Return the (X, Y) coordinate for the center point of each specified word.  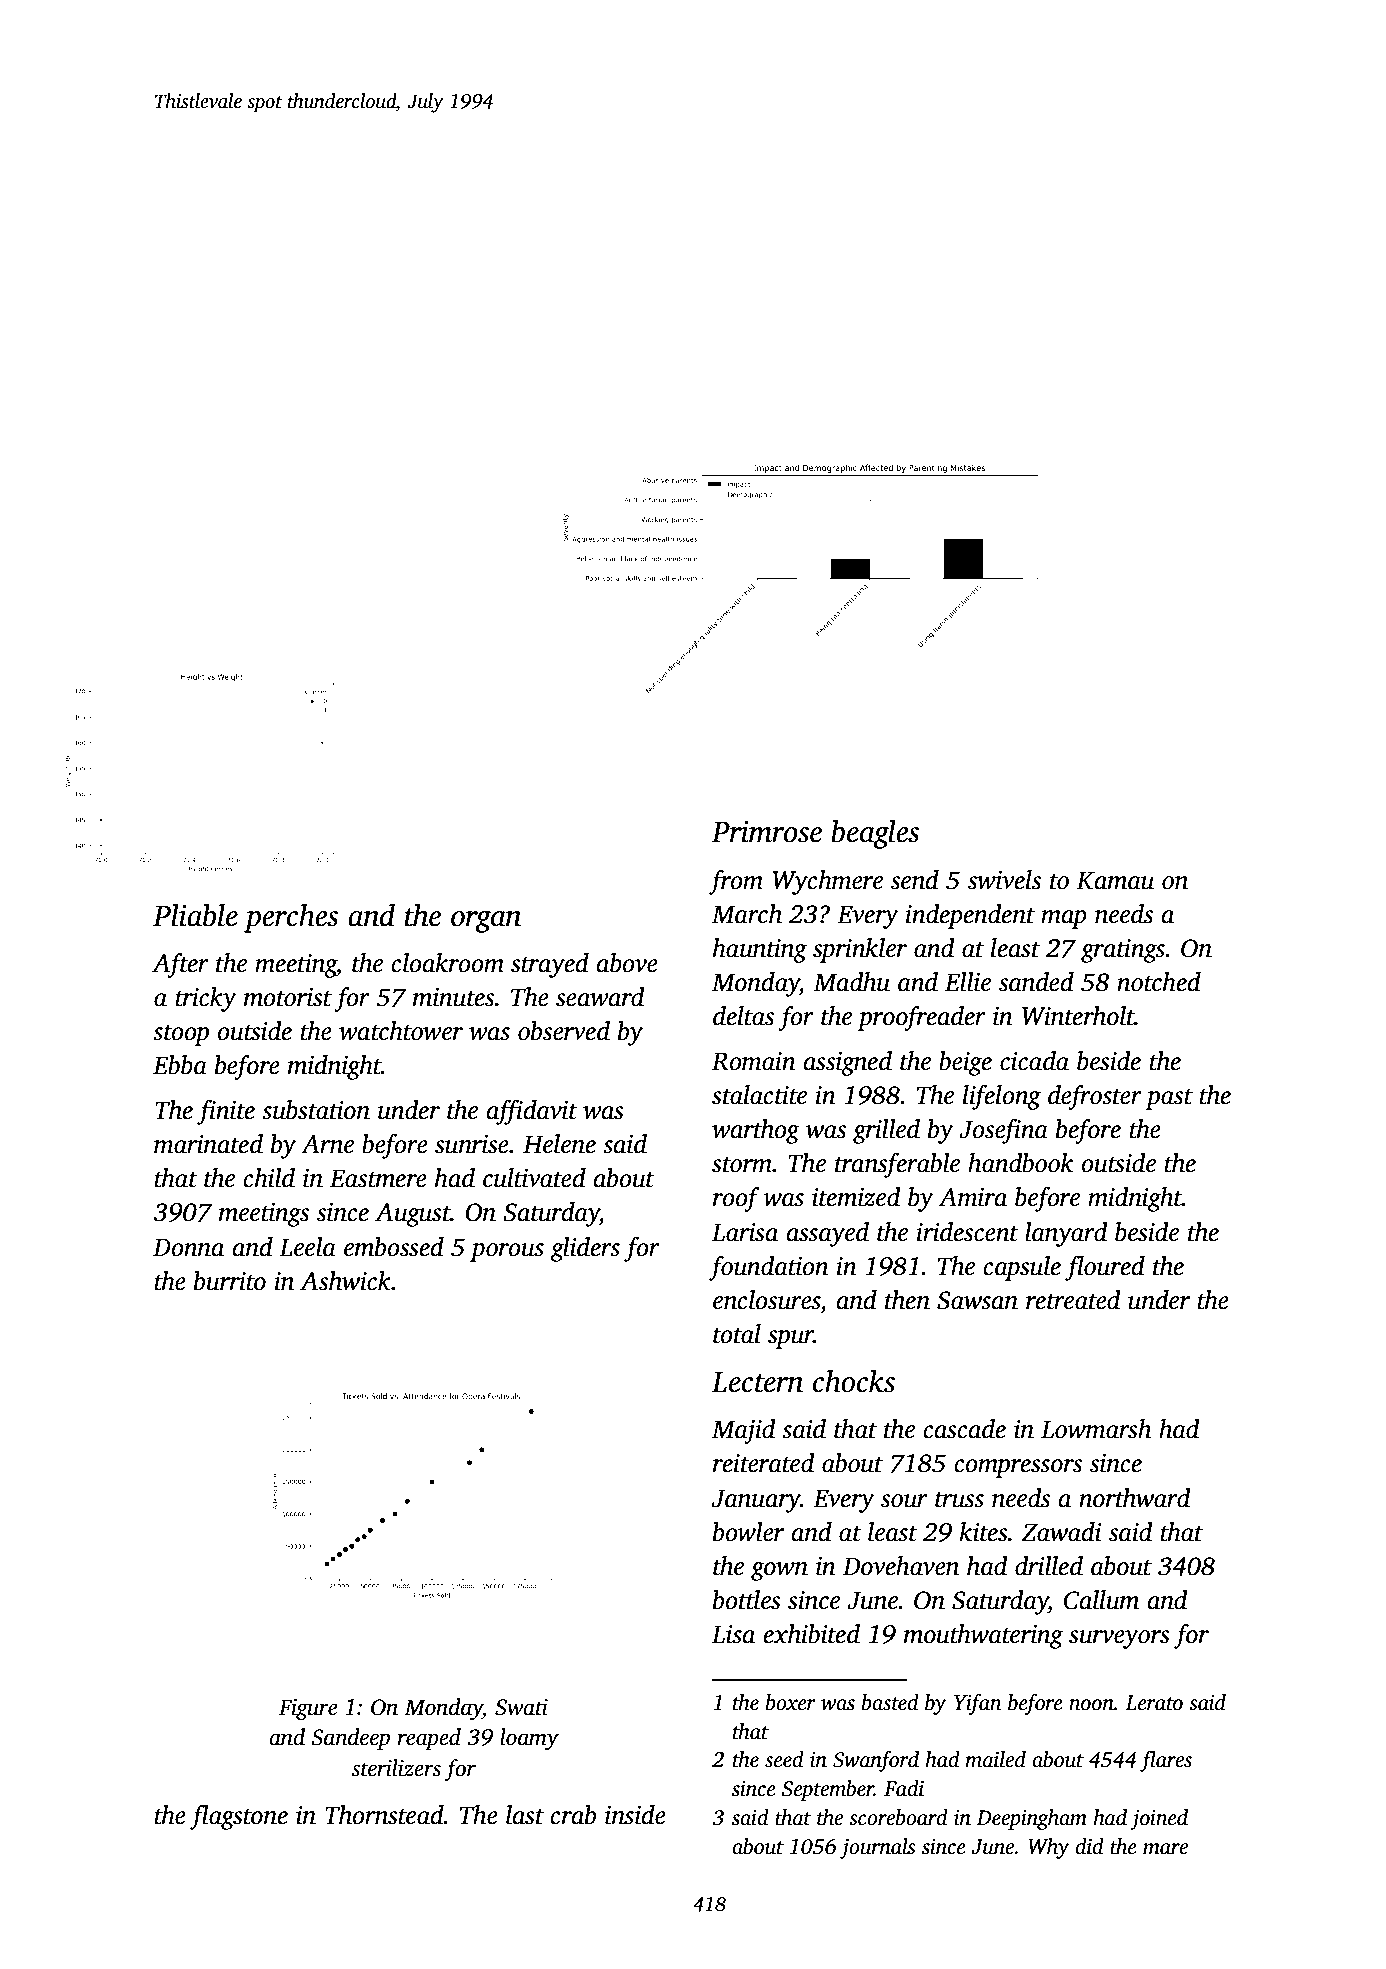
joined (1159, 1819)
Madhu (851, 982)
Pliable (195, 915)
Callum (1101, 1600)
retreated (1073, 1300)
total (737, 1334)
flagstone (239, 1817)
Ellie (968, 982)
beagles (875, 834)
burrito (230, 1281)
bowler (748, 1532)
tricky (206, 999)
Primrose (766, 832)
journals (877, 1848)
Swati (521, 1707)
